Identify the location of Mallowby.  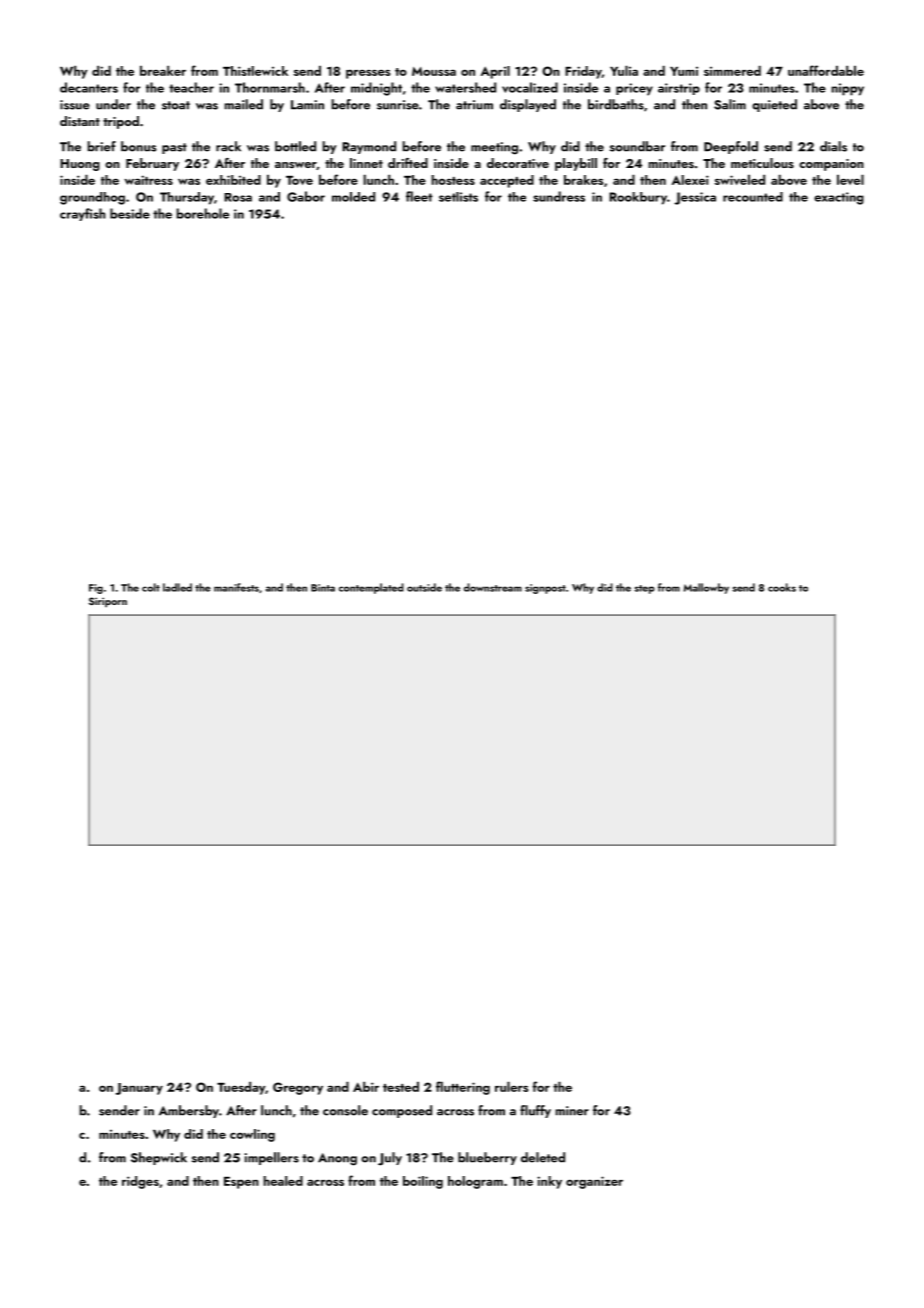
(706, 588).
